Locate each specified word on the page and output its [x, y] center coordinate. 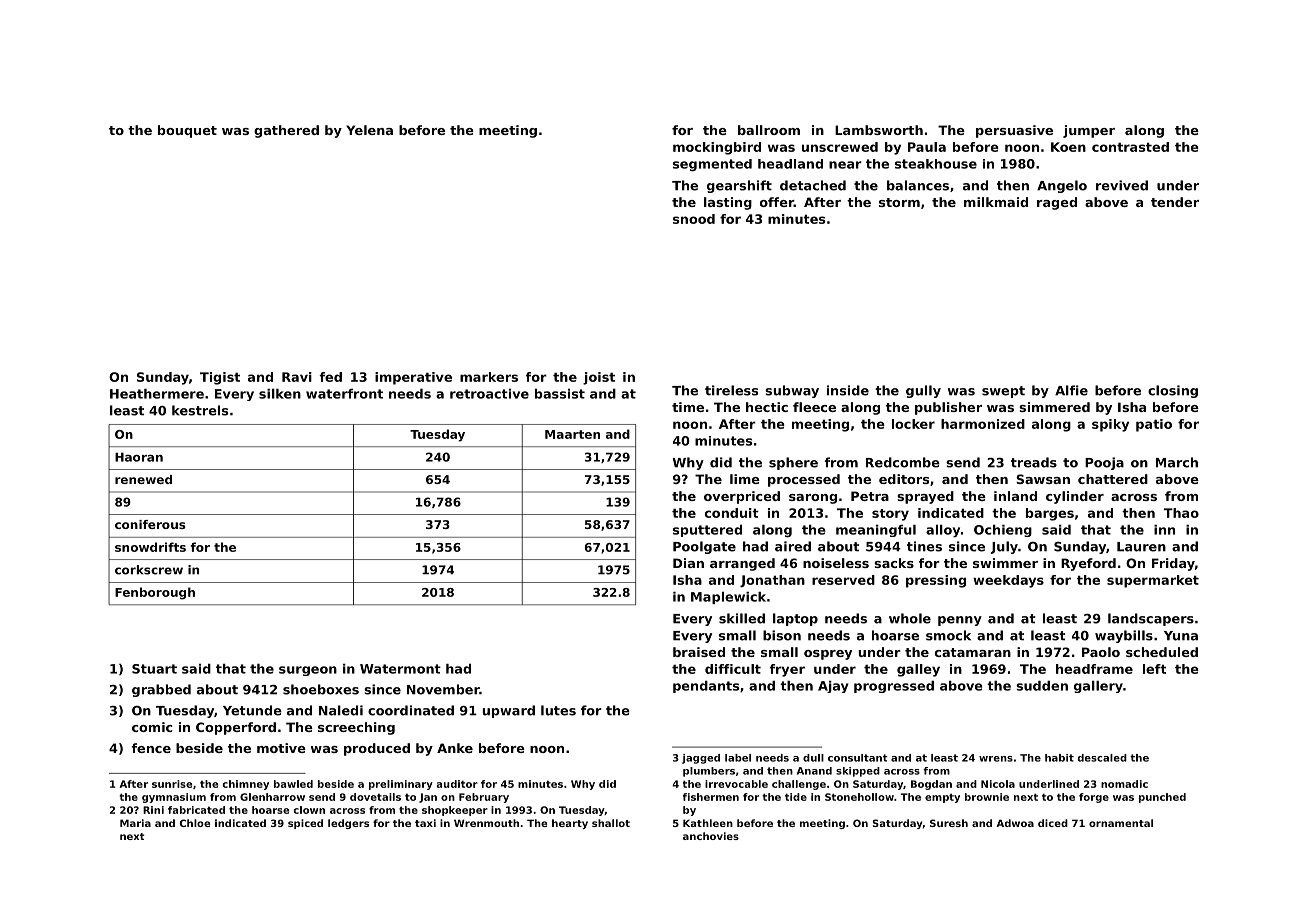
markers [489, 377]
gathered [286, 131]
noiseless [836, 563]
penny [960, 621]
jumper [1089, 131]
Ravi [297, 377]
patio [1154, 425]
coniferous [150, 524]
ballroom [769, 130]
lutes [558, 710]
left [1154, 669]
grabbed [161, 690]
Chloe [195, 823]
